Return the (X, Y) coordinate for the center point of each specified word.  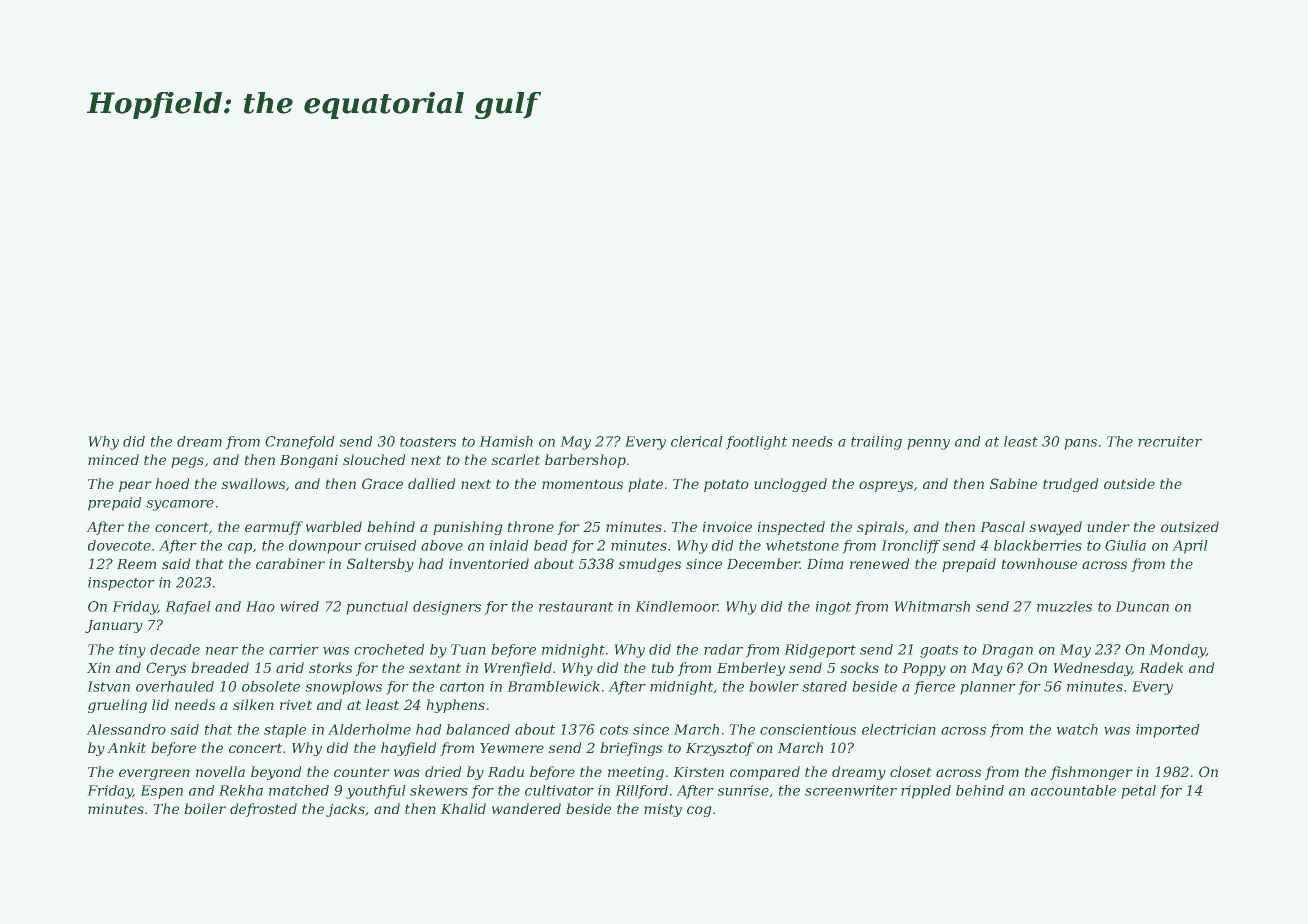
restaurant (576, 607)
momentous (582, 484)
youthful (376, 792)
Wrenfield (518, 669)
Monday (1177, 651)
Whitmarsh (932, 606)
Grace (382, 483)
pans (1080, 444)
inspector (121, 584)
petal (1138, 792)
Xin (98, 667)
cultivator (559, 790)
